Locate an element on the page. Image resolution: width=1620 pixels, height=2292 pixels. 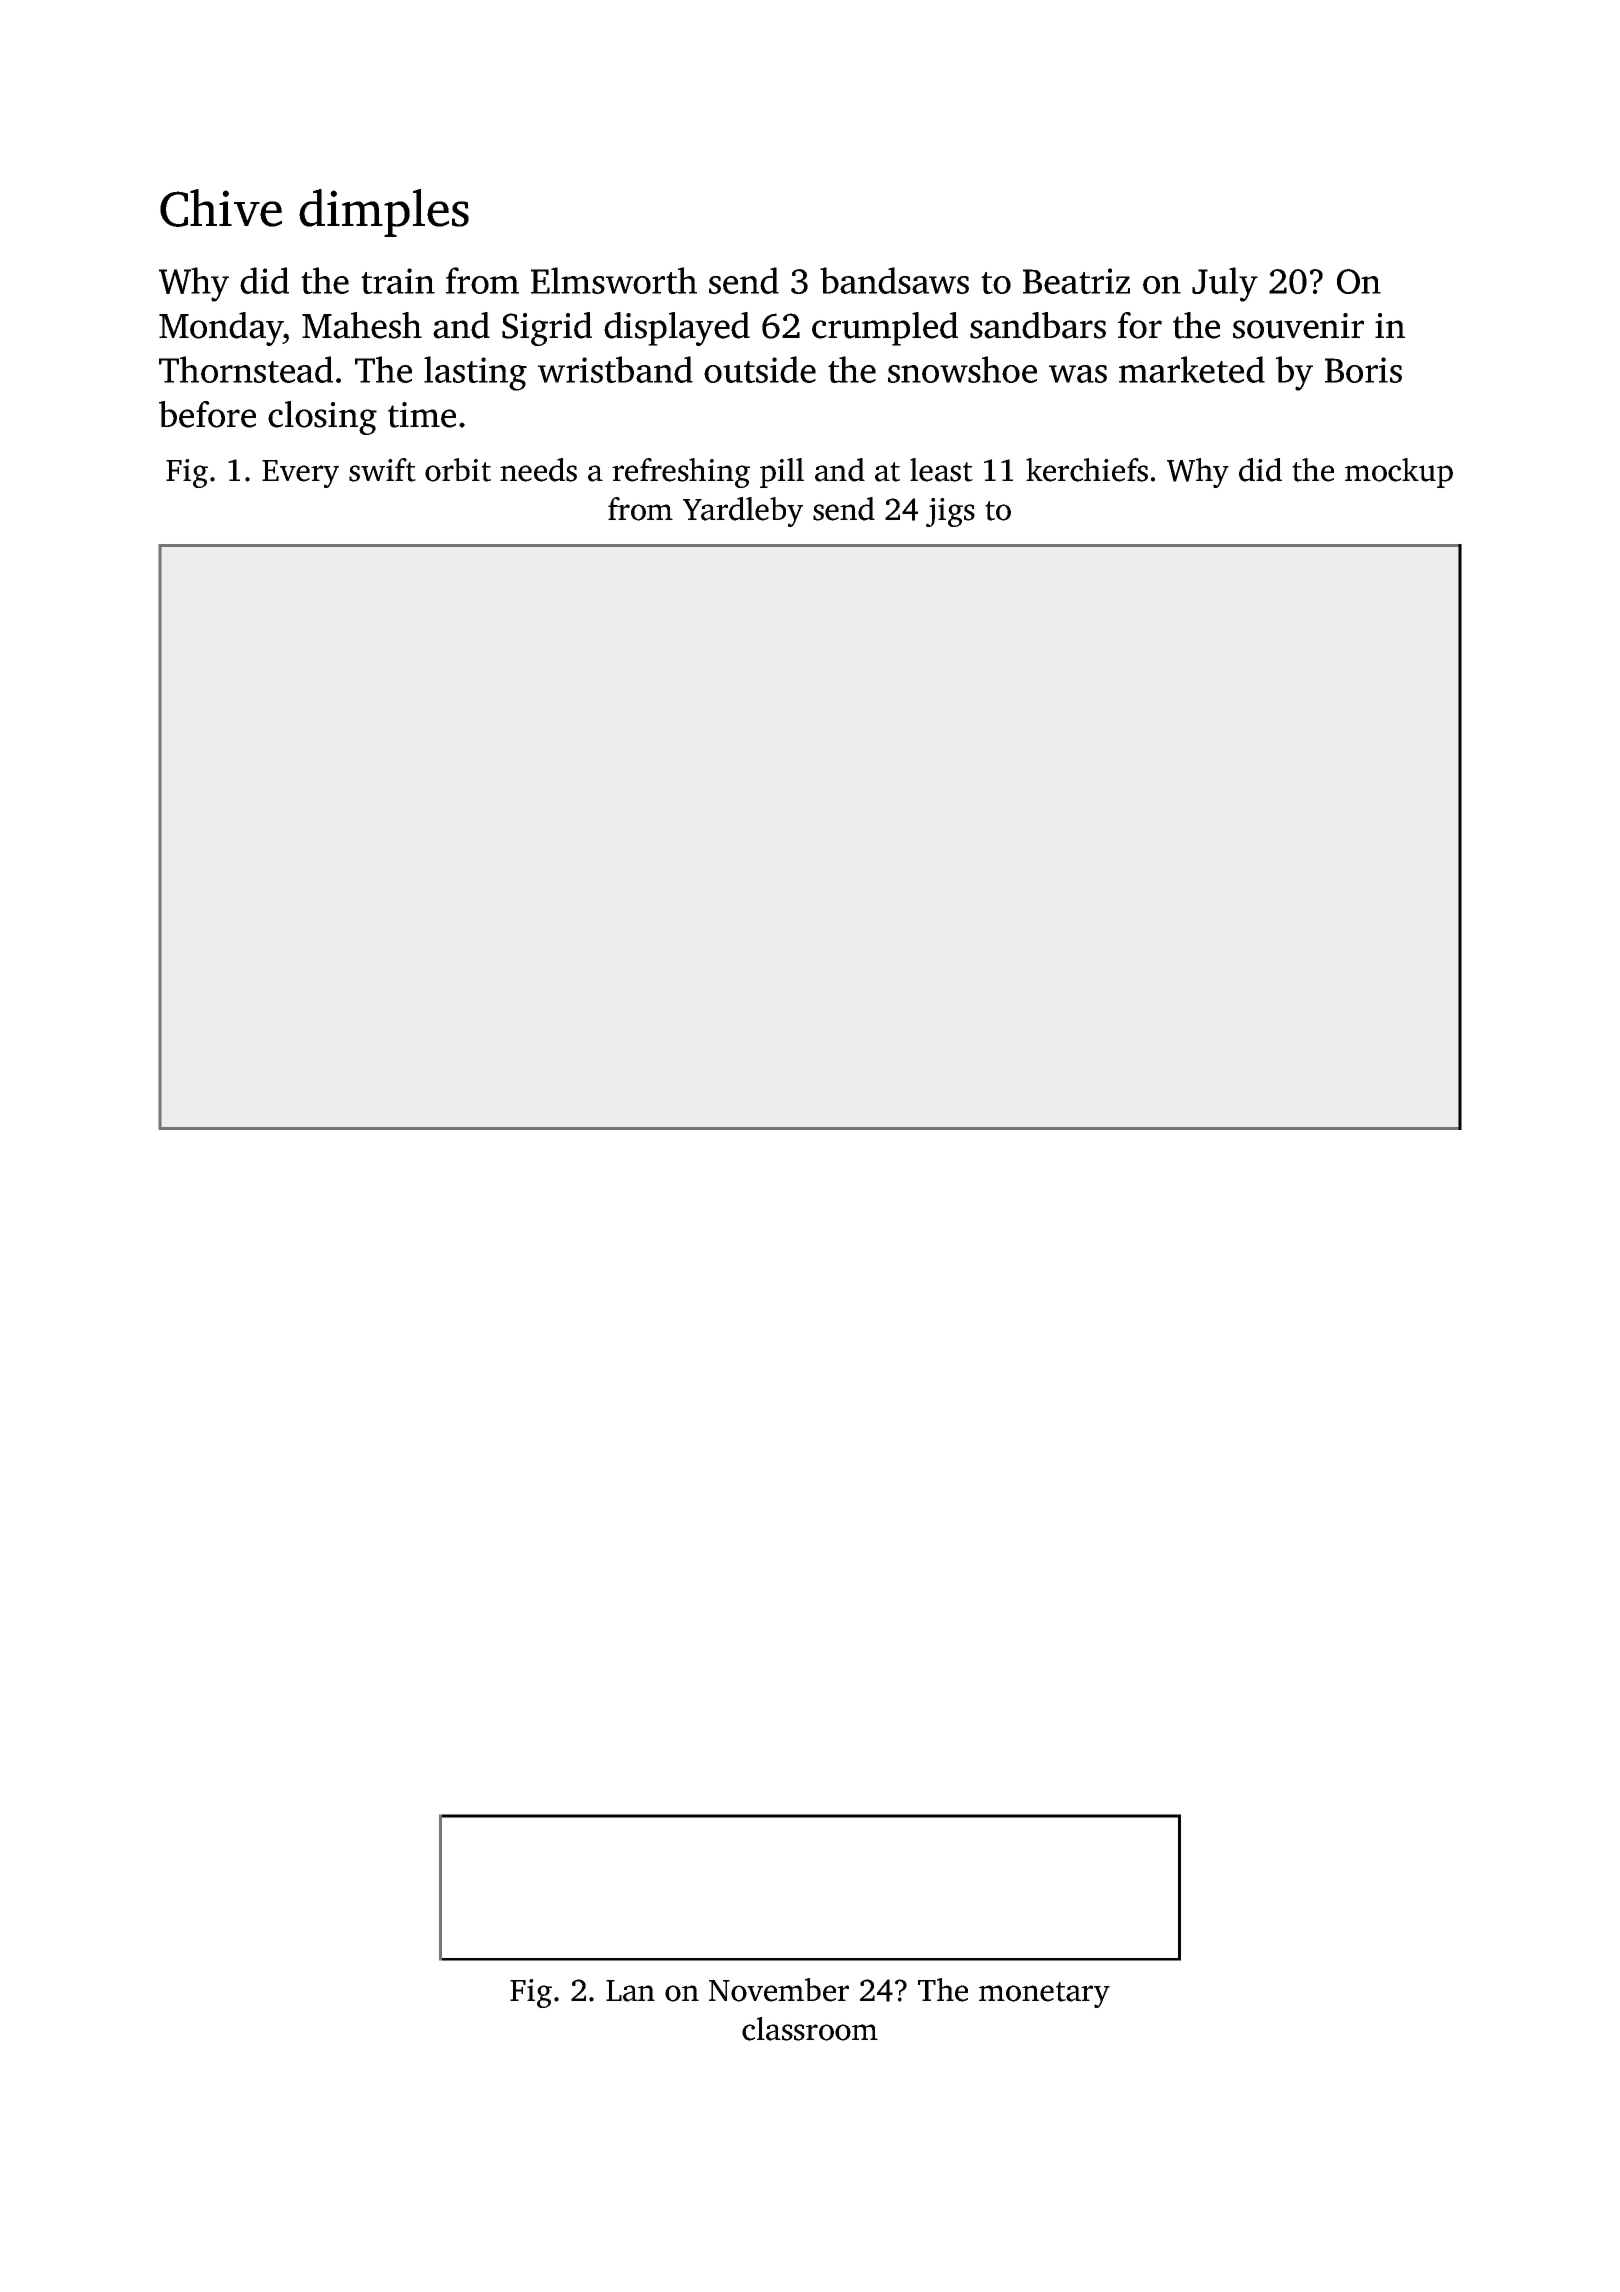
mockup is located at coordinates (1399, 473).
